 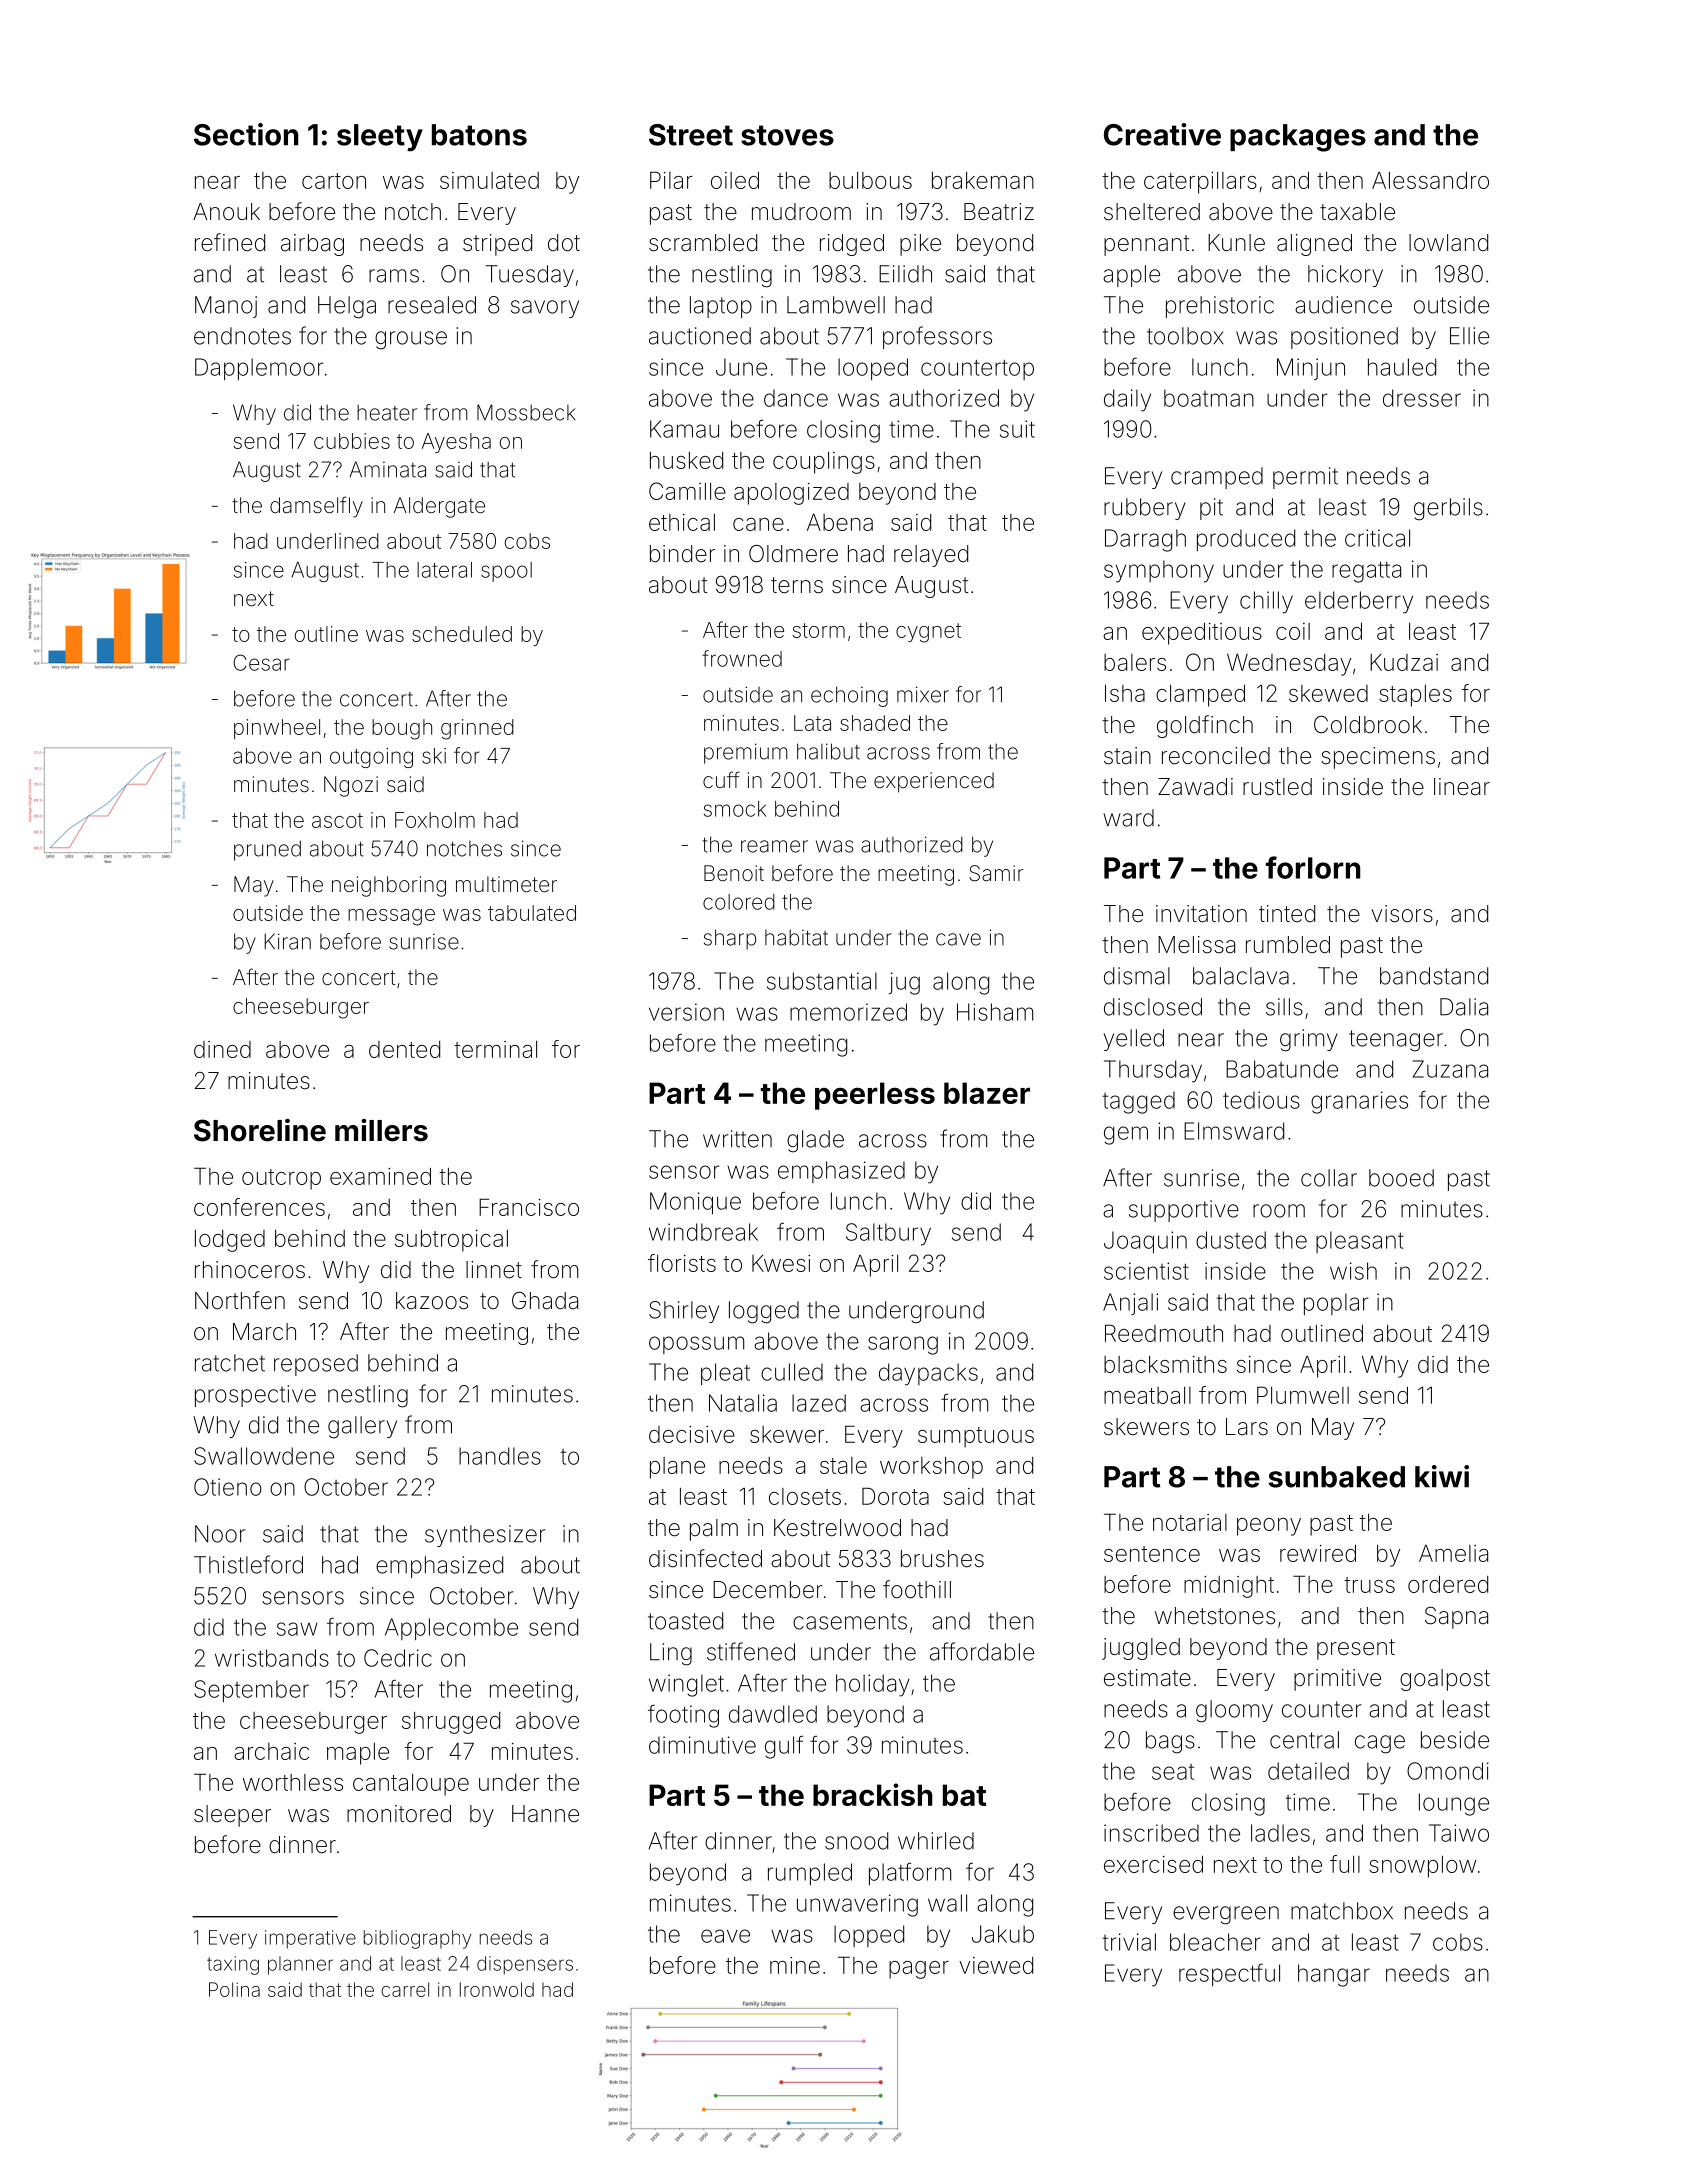 What do you see at coordinates (232, 1816) in the image?
I see `sleeper` at bounding box center [232, 1816].
